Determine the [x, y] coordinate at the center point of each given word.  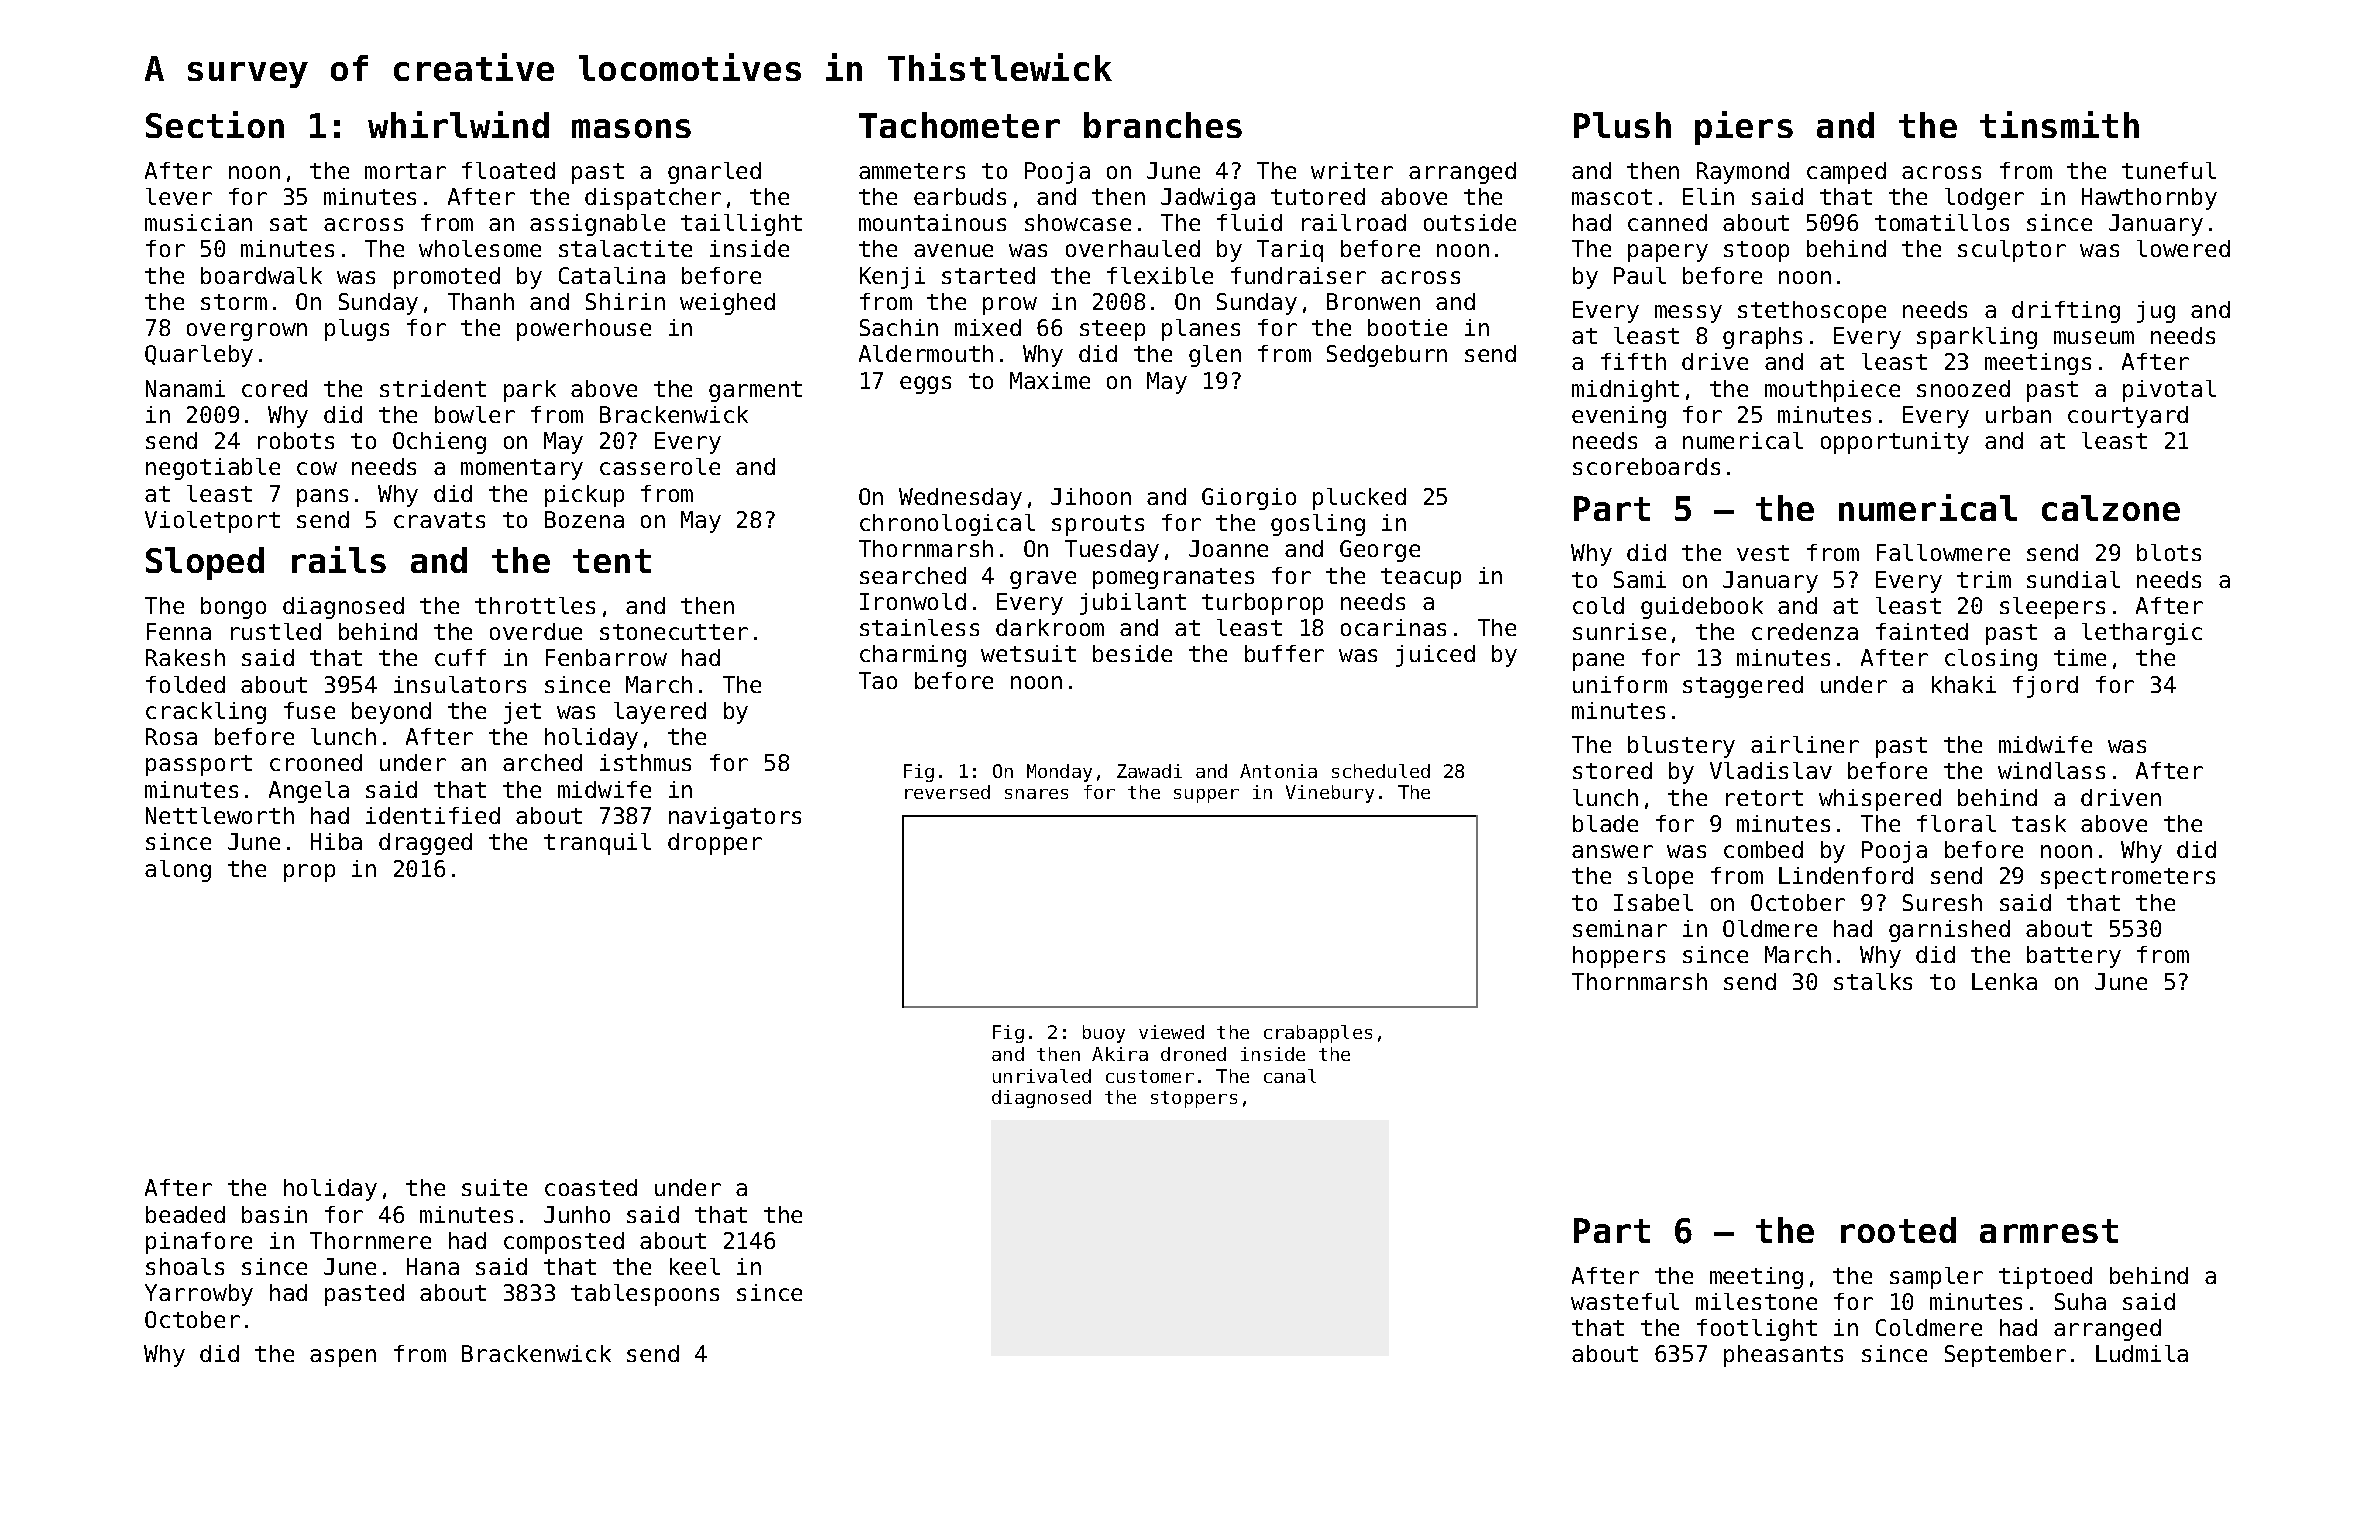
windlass [2051, 770]
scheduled [1381, 771]
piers [1744, 128]
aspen [343, 1358]
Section [215, 124]
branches [1163, 125]
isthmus [645, 762]
